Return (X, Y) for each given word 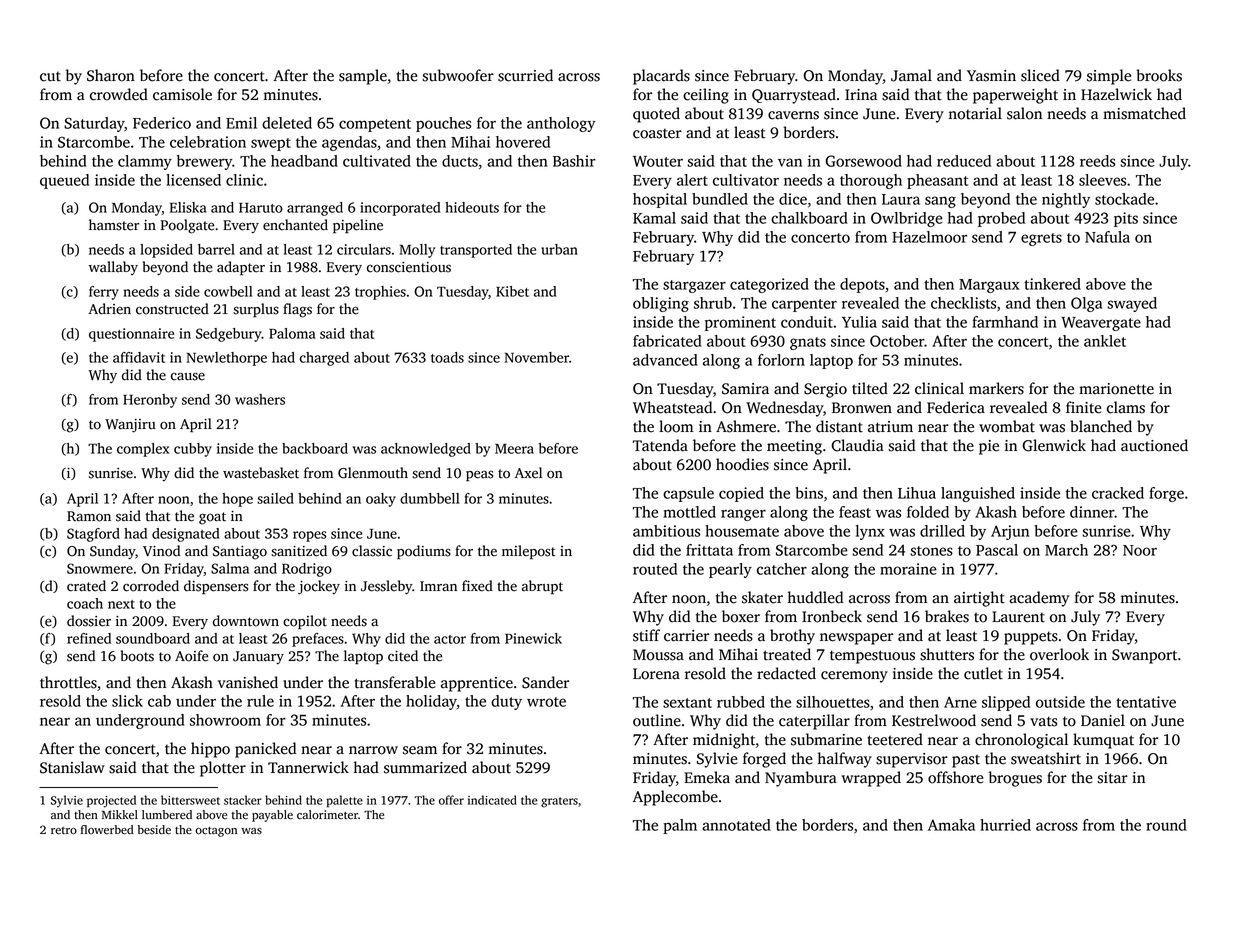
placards (661, 77)
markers (996, 388)
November (537, 357)
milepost (529, 552)
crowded (119, 94)
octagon (216, 832)
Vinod (161, 551)
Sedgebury (229, 335)
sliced (1040, 75)
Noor (1140, 550)
